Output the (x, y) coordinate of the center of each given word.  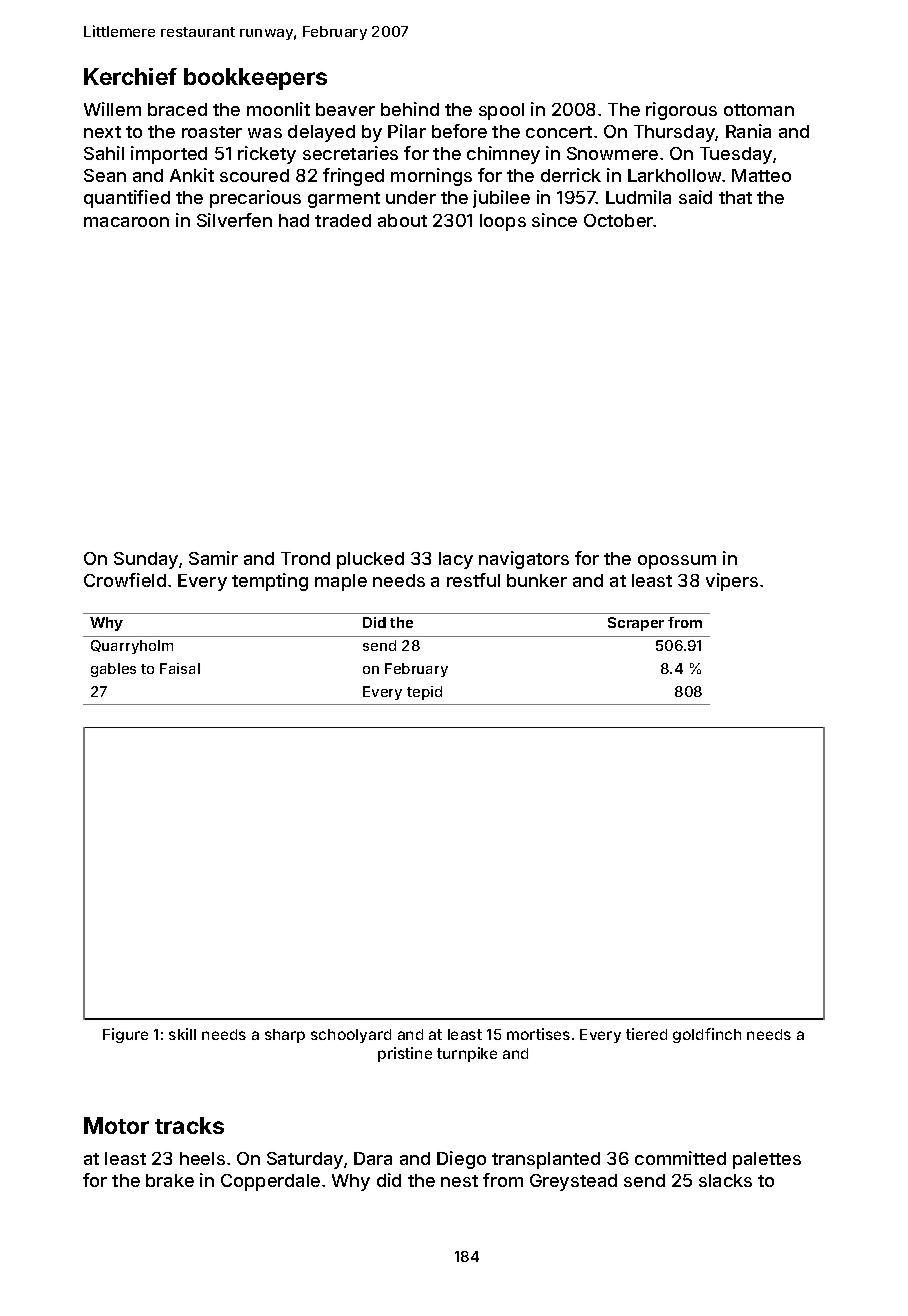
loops (503, 222)
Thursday (675, 133)
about (402, 220)
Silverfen (234, 220)
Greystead (573, 1182)
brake (170, 1180)
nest (459, 1181)
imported (169, 155)
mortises (538, 1034)
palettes (767, 1160)
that (735, 197)
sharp (285, 1036)
